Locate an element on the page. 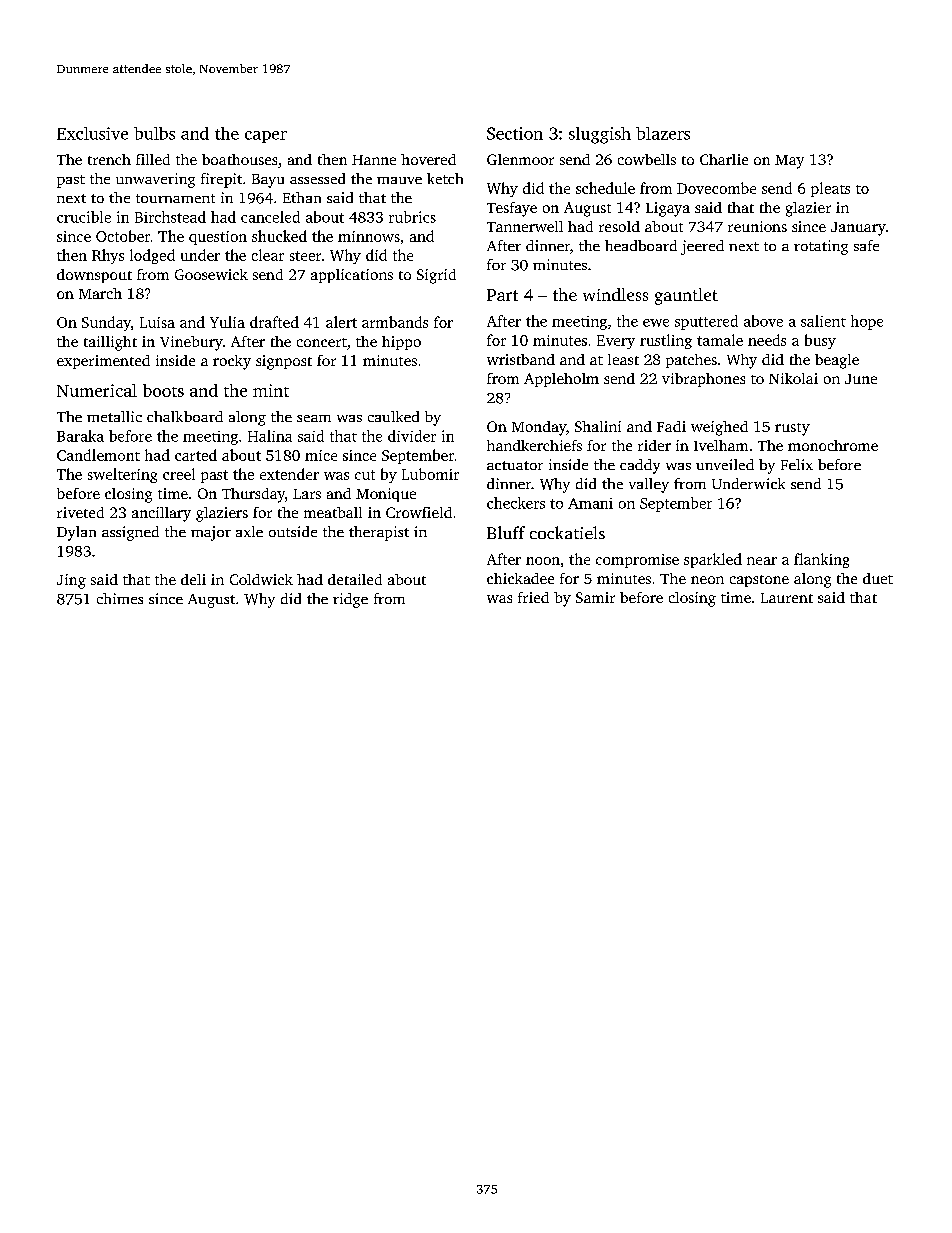 Image resolution: width=952 pixels, height=1233 pixels. caper is located at coordinates (266, 137).
